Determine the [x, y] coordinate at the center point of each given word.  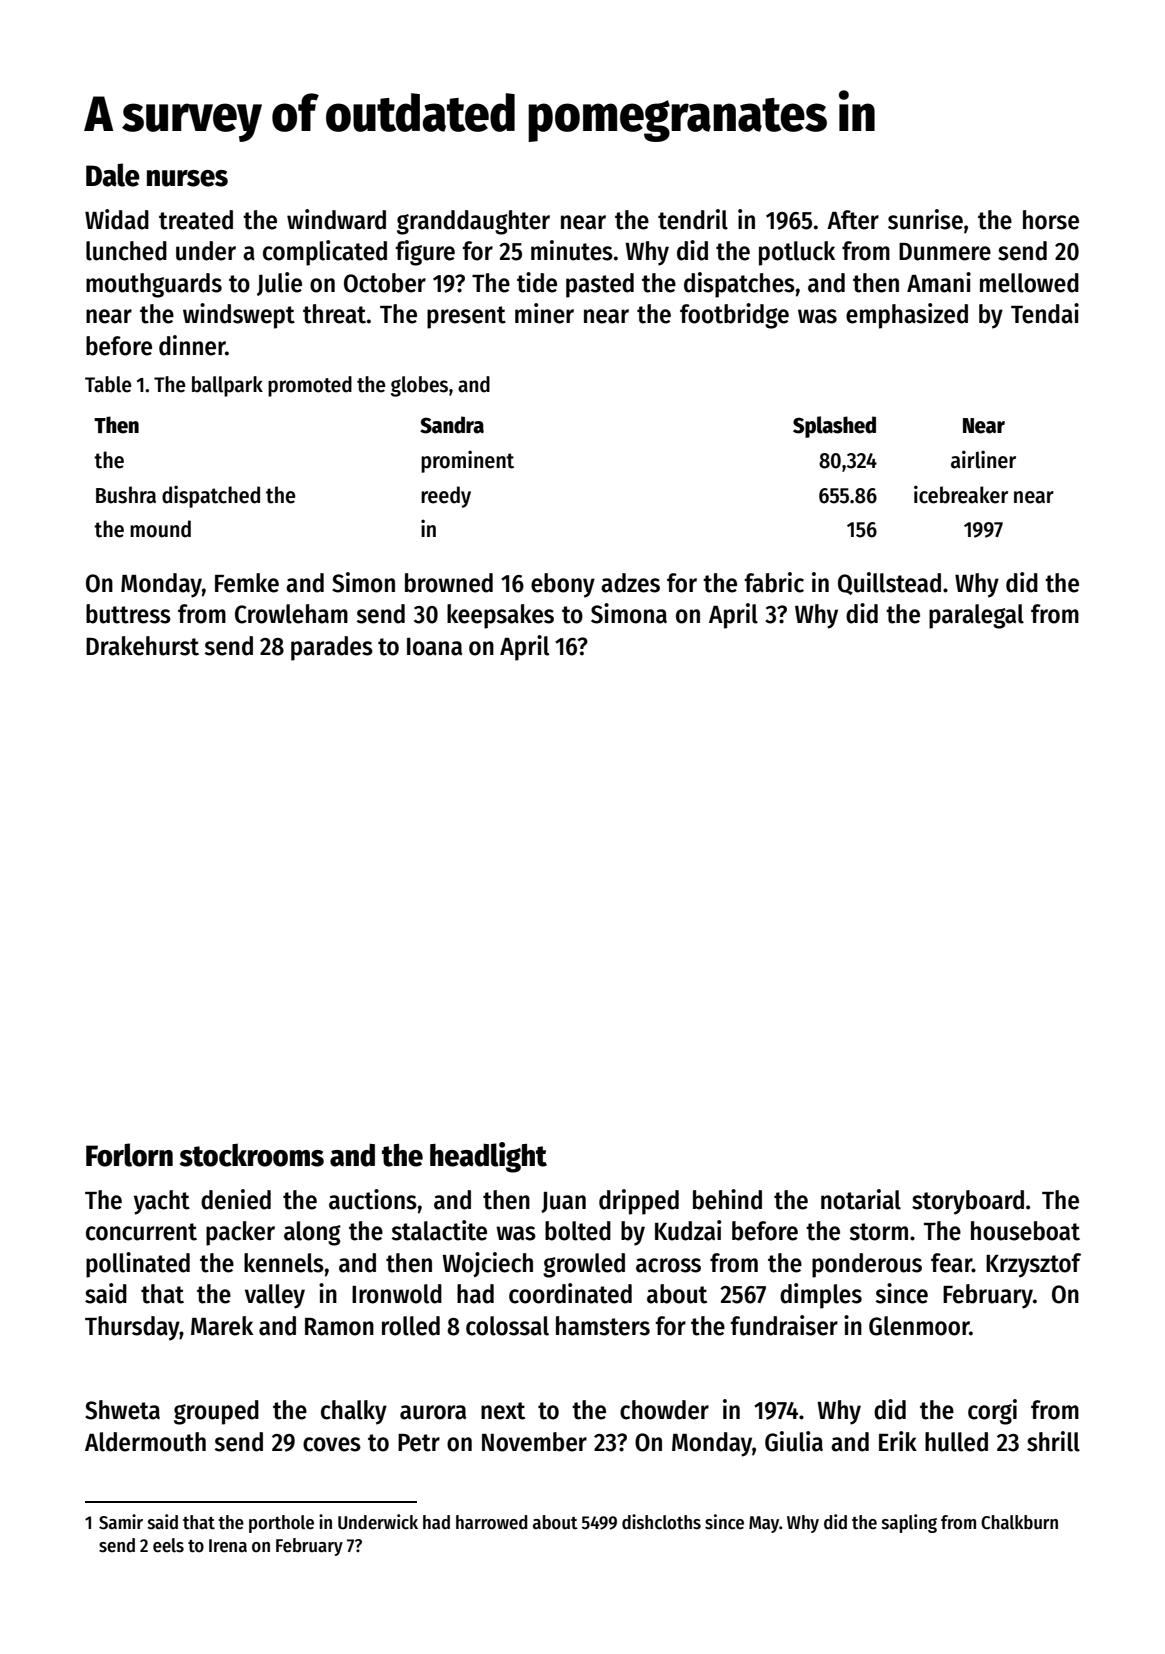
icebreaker [961, 494]
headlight [488, 1157]
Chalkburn [1019, 1522]
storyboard [968, 1202]
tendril [693, 219]
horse [1051, 220]
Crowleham [291, 614]
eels [168, 1545]
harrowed [491, 1522]
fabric [774, 582]
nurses [187, 178]
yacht [162, 1202]
